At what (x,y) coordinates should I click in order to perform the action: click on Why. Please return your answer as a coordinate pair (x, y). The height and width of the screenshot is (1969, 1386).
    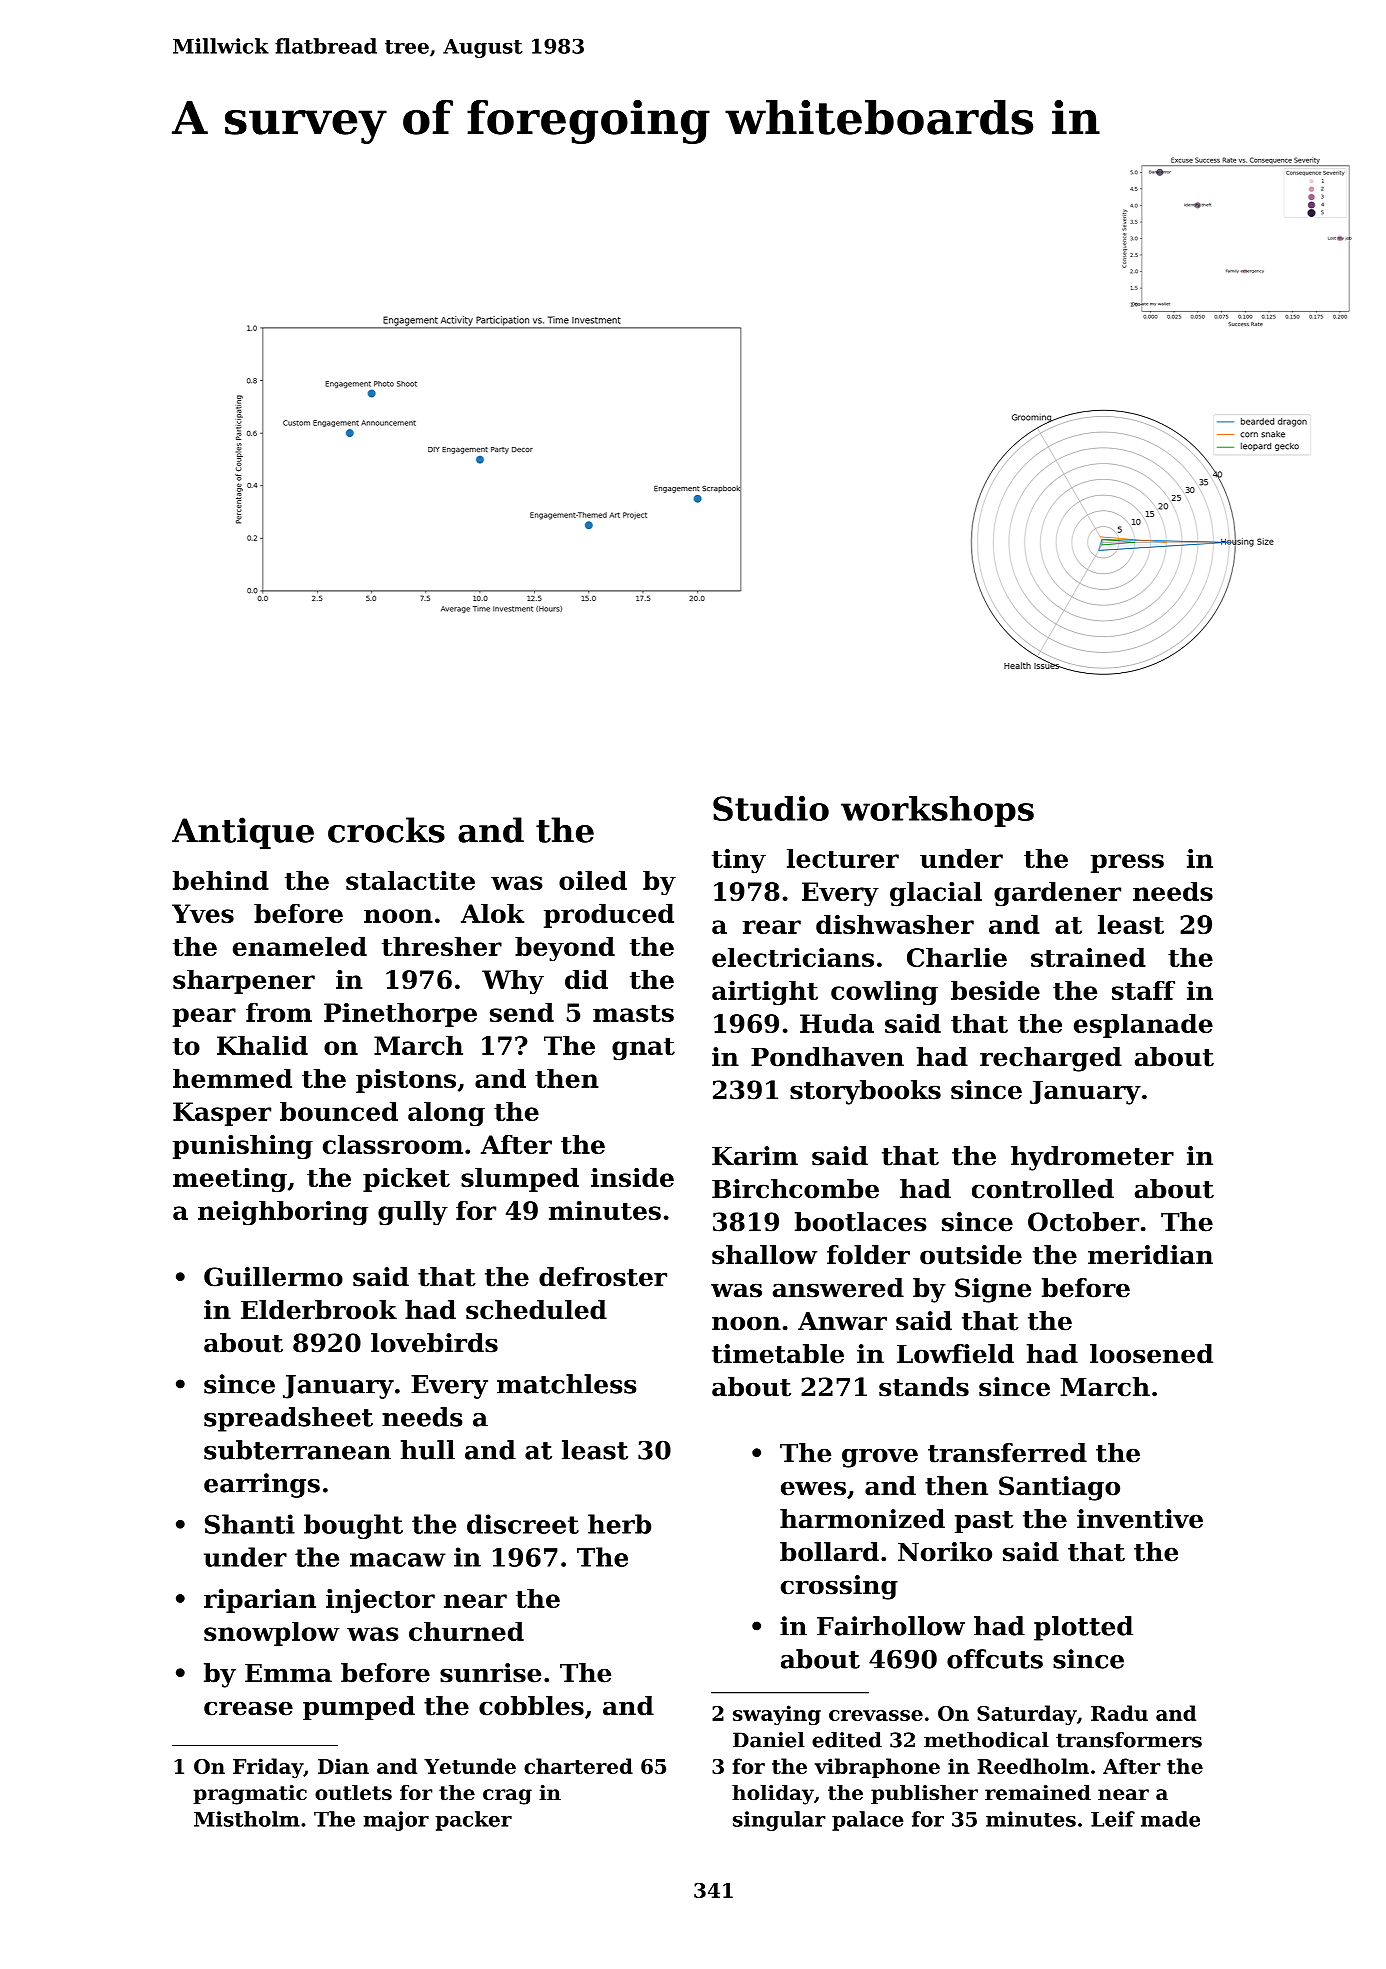
    Looking at the image, I should click on (513, 982).
